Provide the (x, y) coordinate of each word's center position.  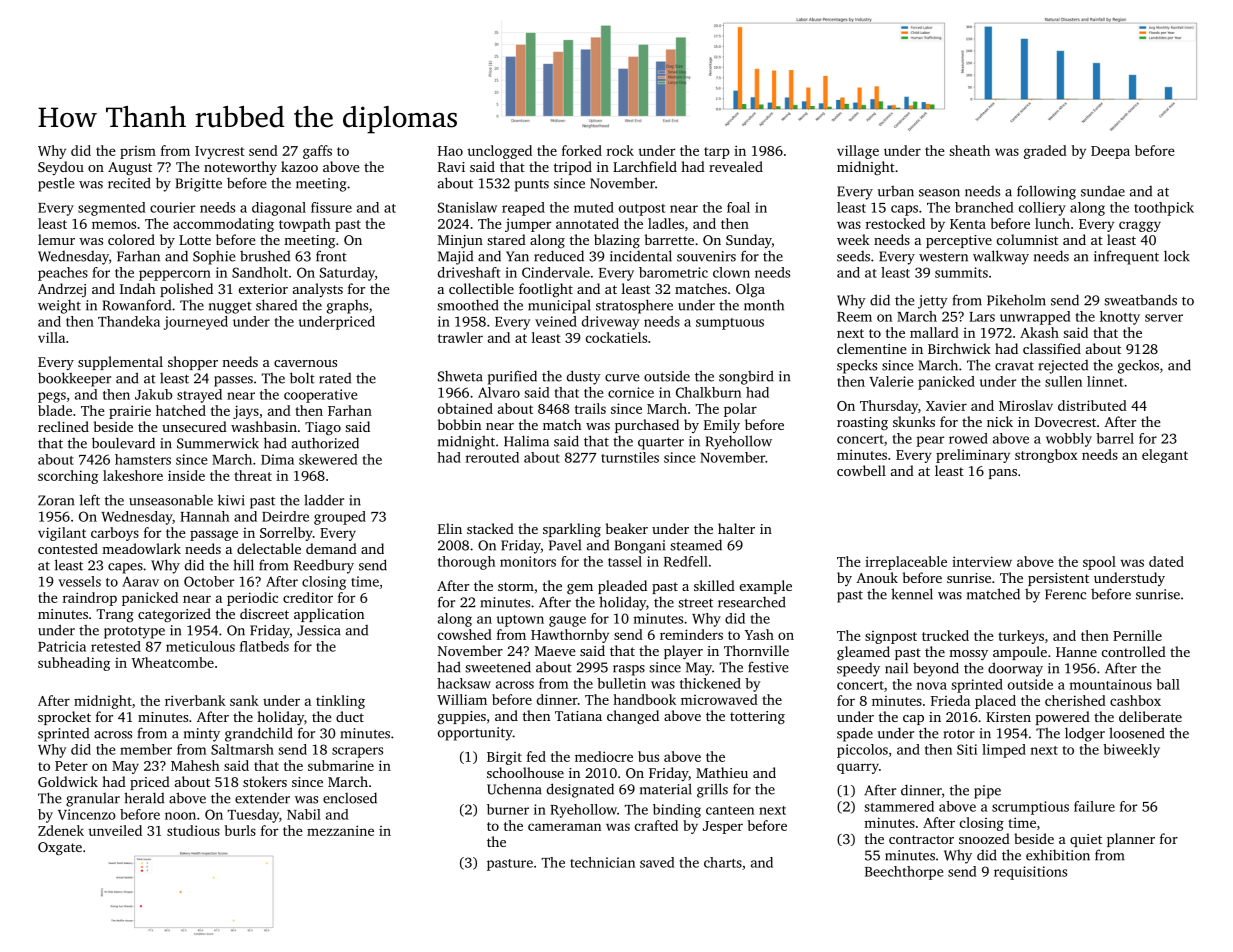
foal (738, 207)
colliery (1042, 209)
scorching (68, 477)
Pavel (565, 545)
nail (896, 668)
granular (93, 800)
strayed (199, 396)
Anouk (877, 577)
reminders (691, 634)
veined (556, 321)
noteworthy (240, 168)
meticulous (200, 646)
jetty (933, 302)
